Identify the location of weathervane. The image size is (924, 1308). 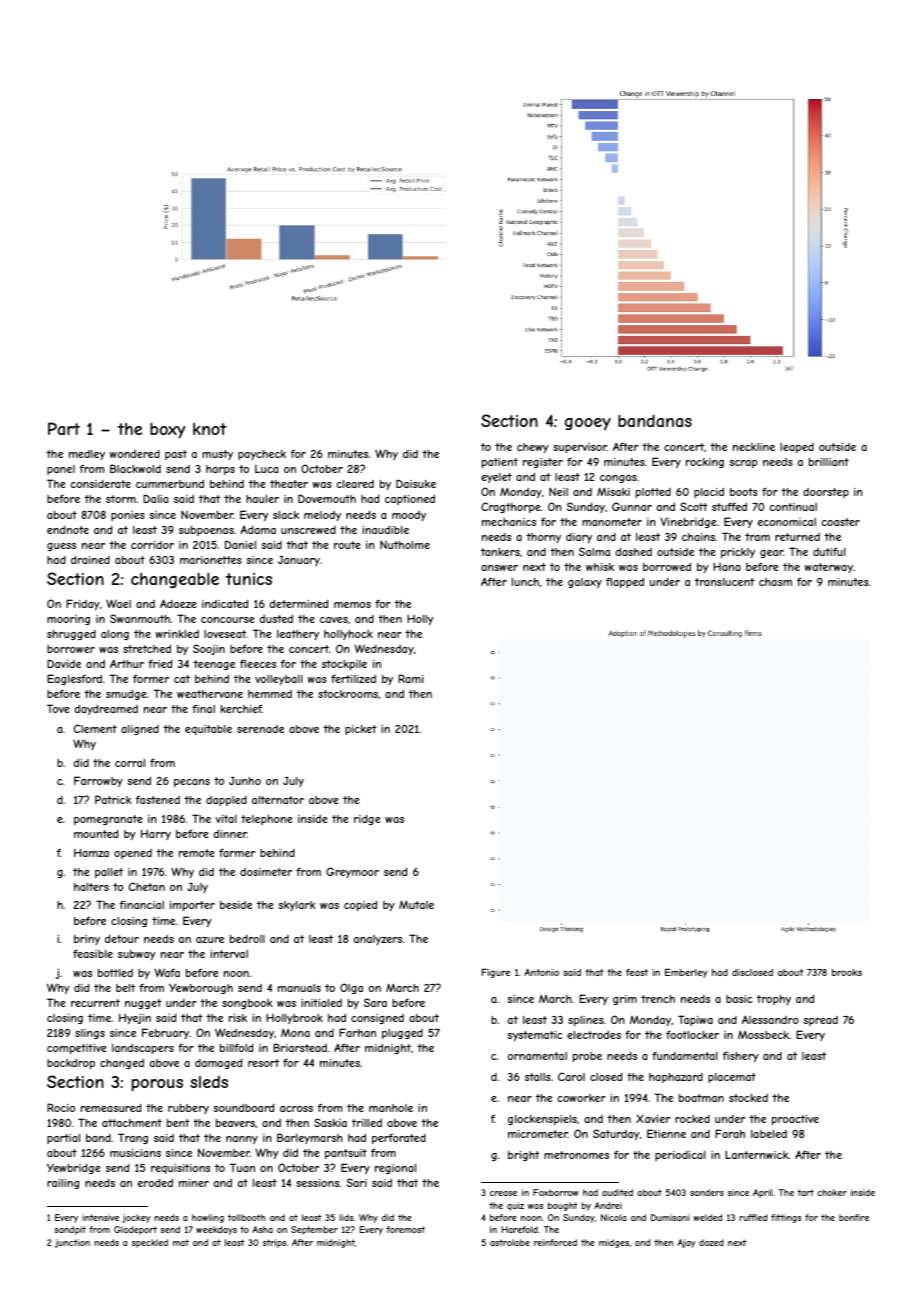
(210, 694).
